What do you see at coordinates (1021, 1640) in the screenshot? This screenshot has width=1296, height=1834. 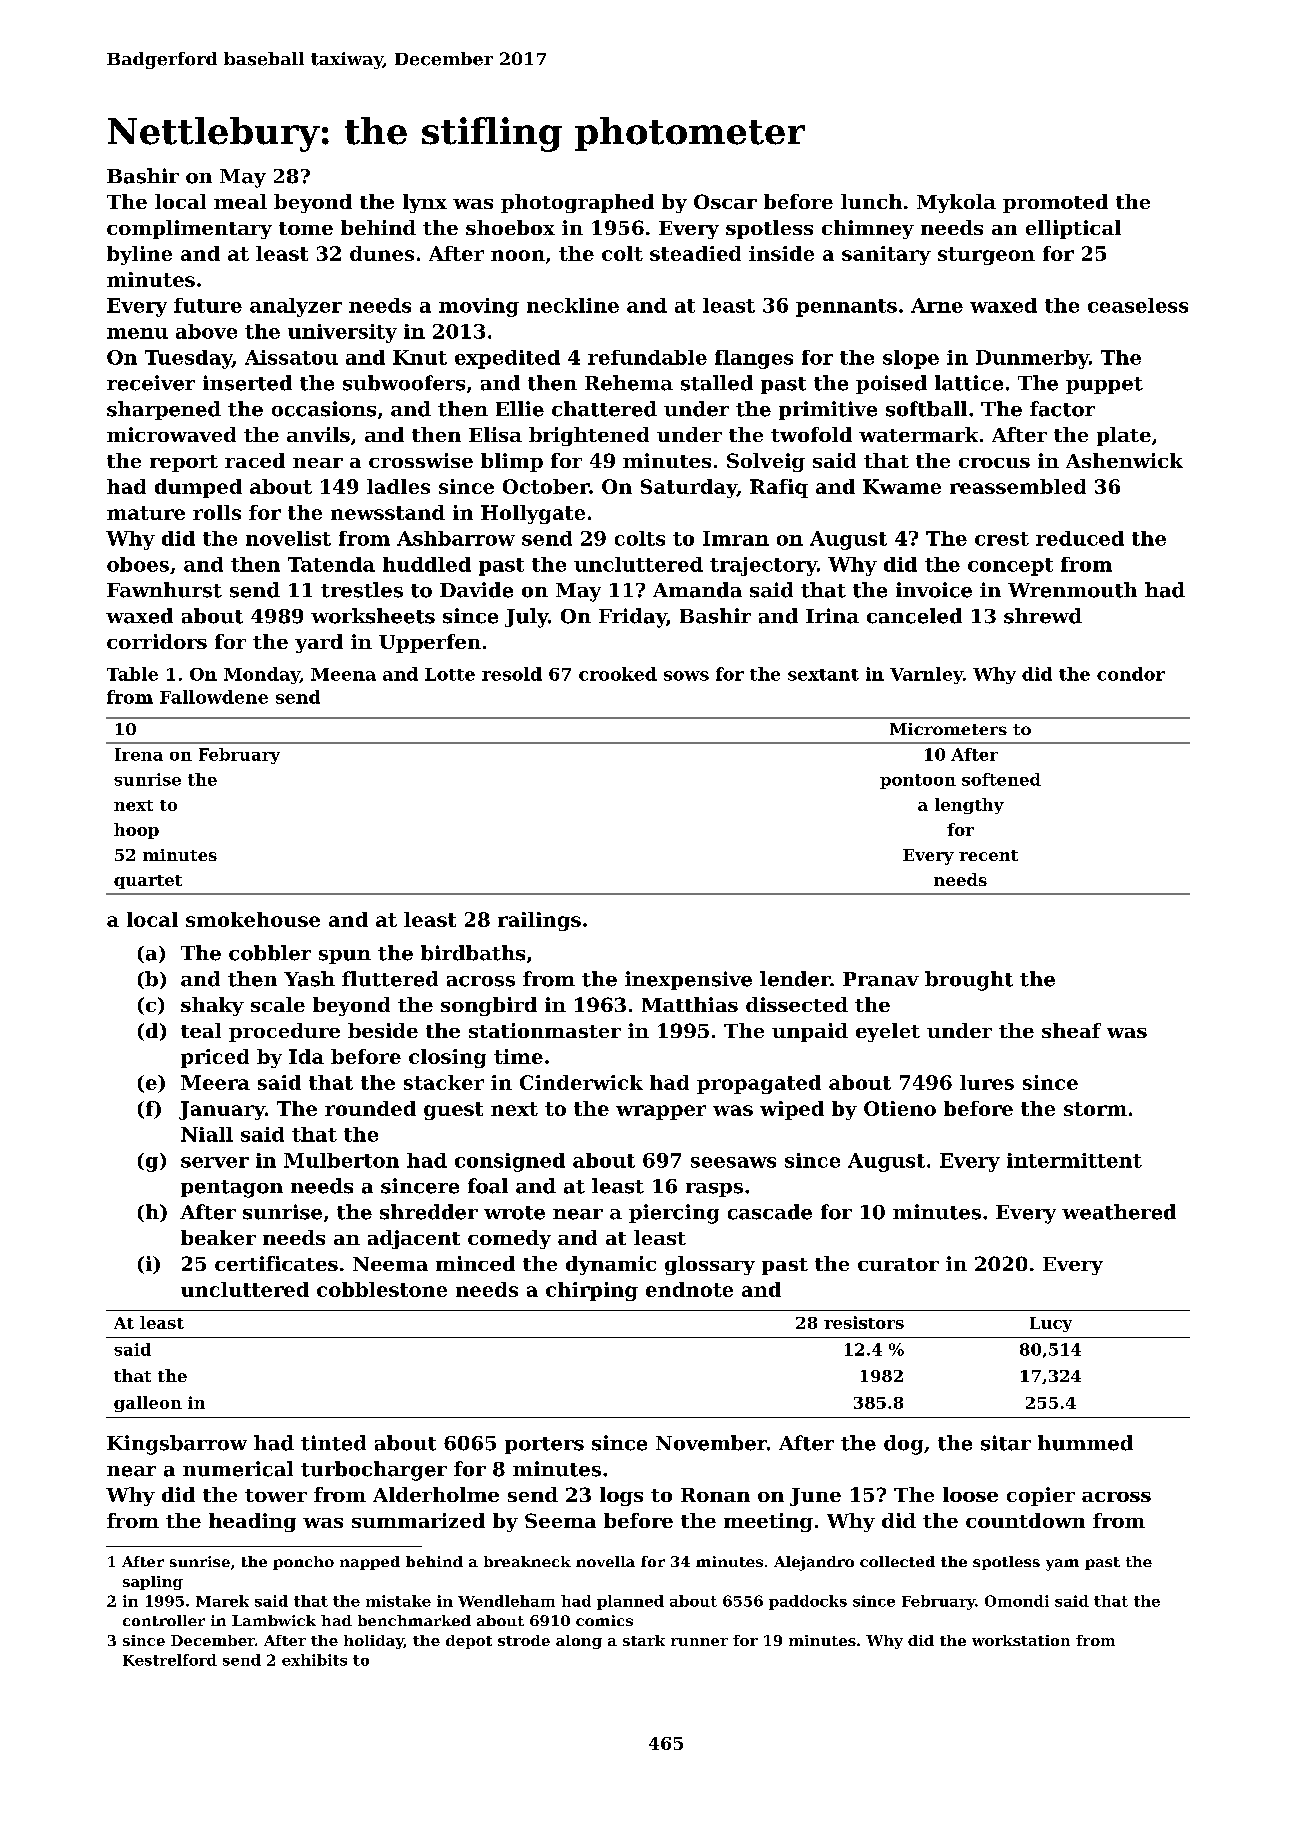 I see `workstation` at bounding box center [1021, 1640].
